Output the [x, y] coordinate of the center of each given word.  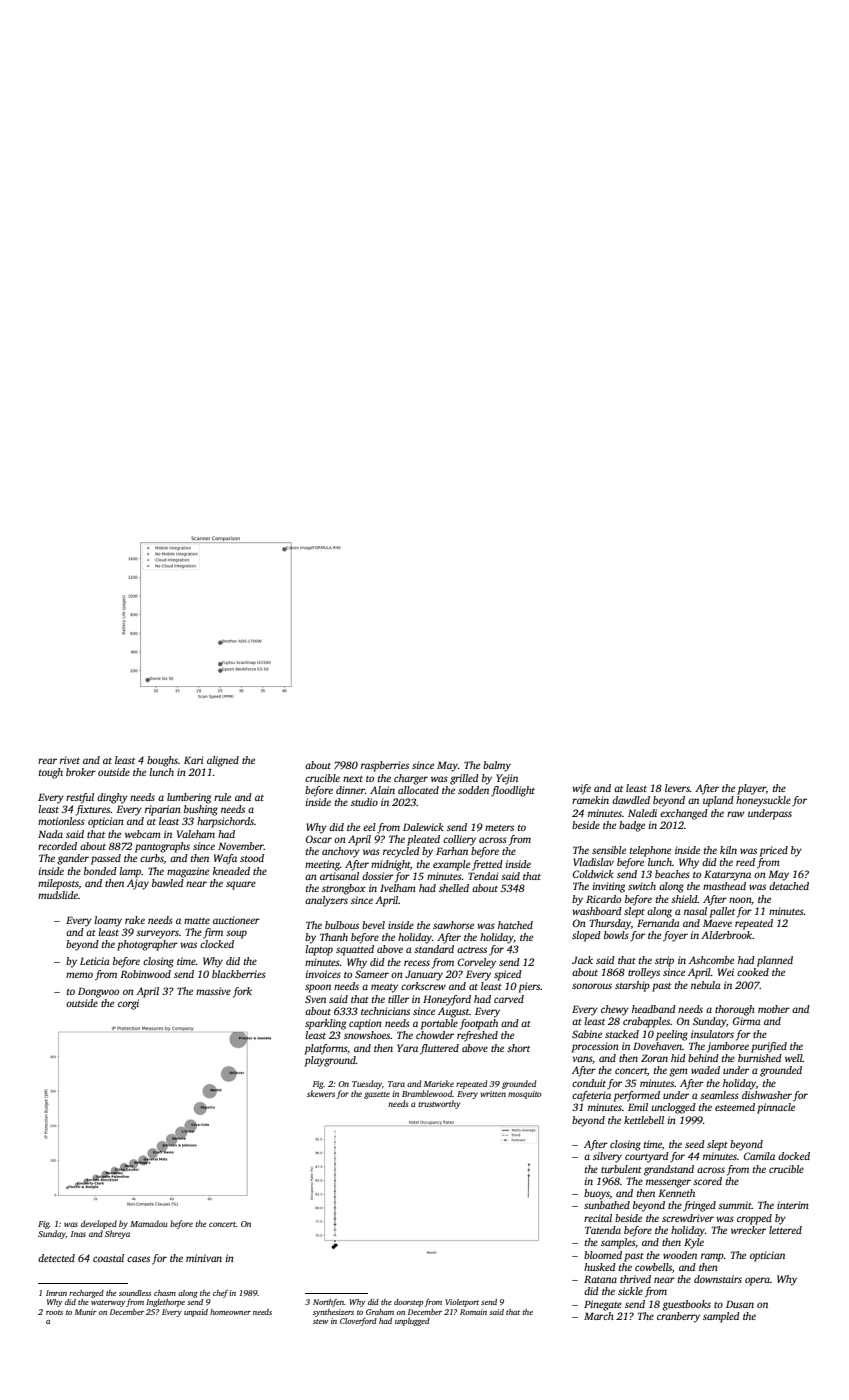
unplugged [412, 1322]
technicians [385, 1011]
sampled [721, 1317]
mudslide [58, 895]
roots [54, 1312]
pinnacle [776, 1108]
